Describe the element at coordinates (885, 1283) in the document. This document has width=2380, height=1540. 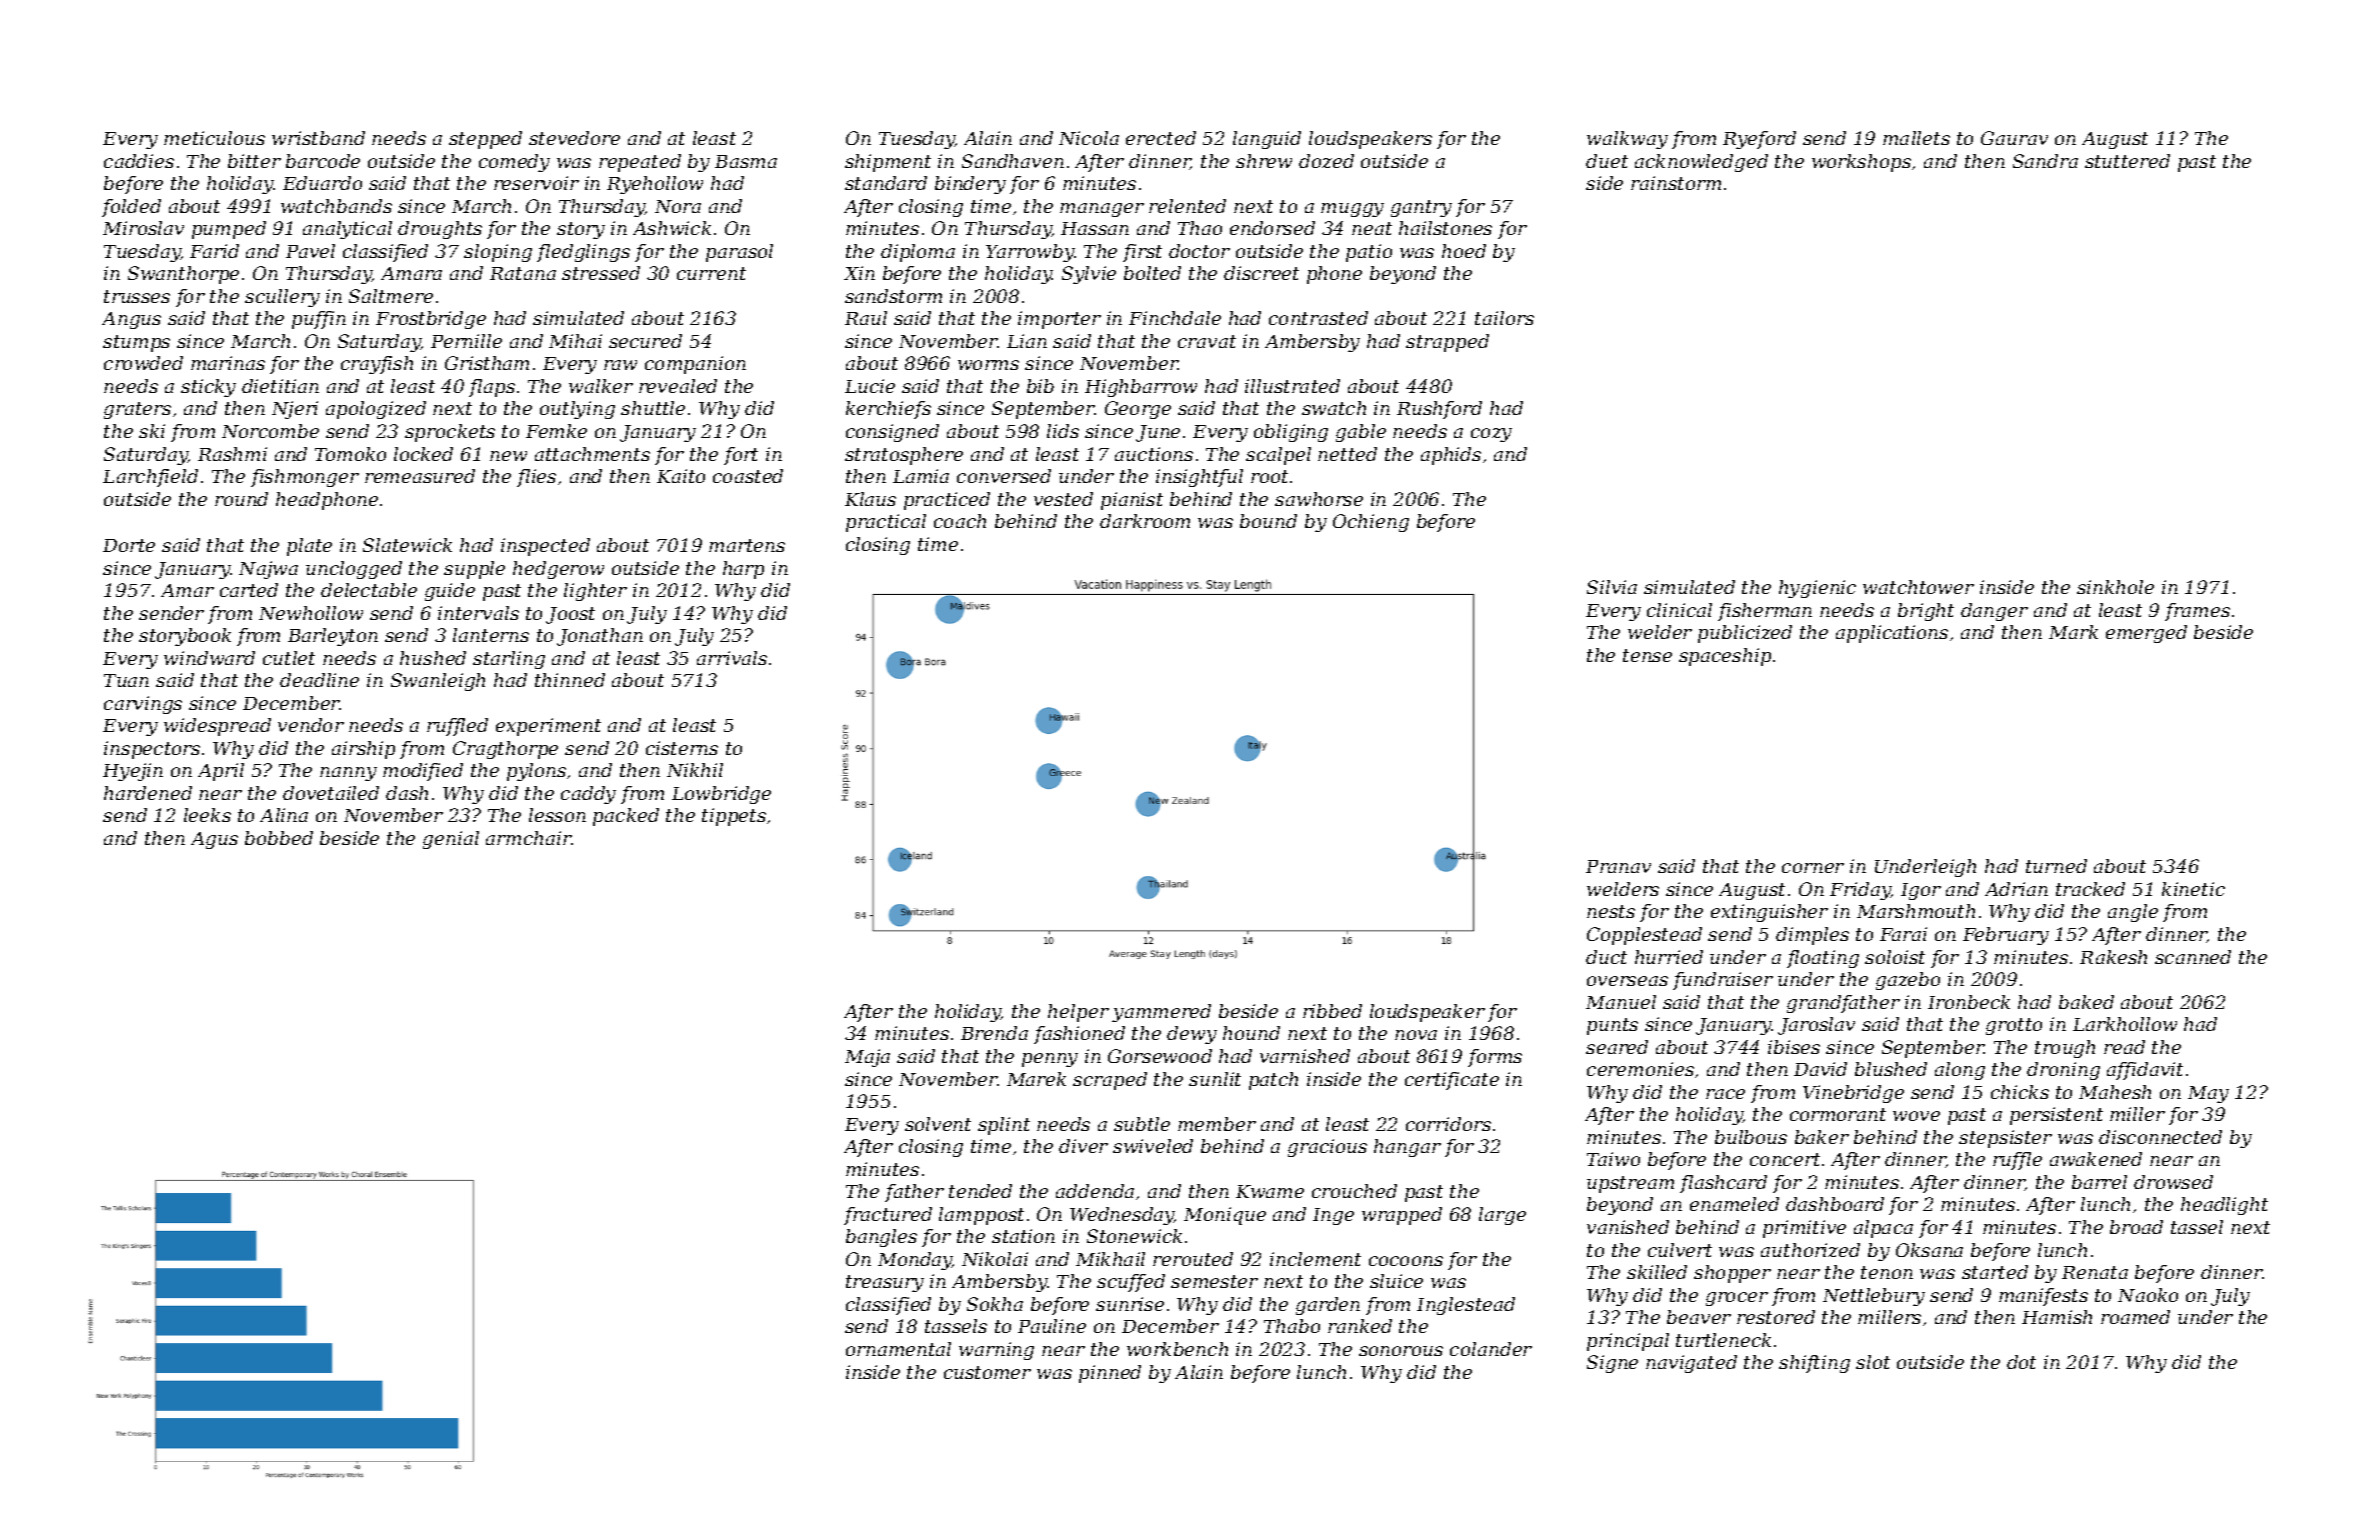
I see `treasury` at that location.
